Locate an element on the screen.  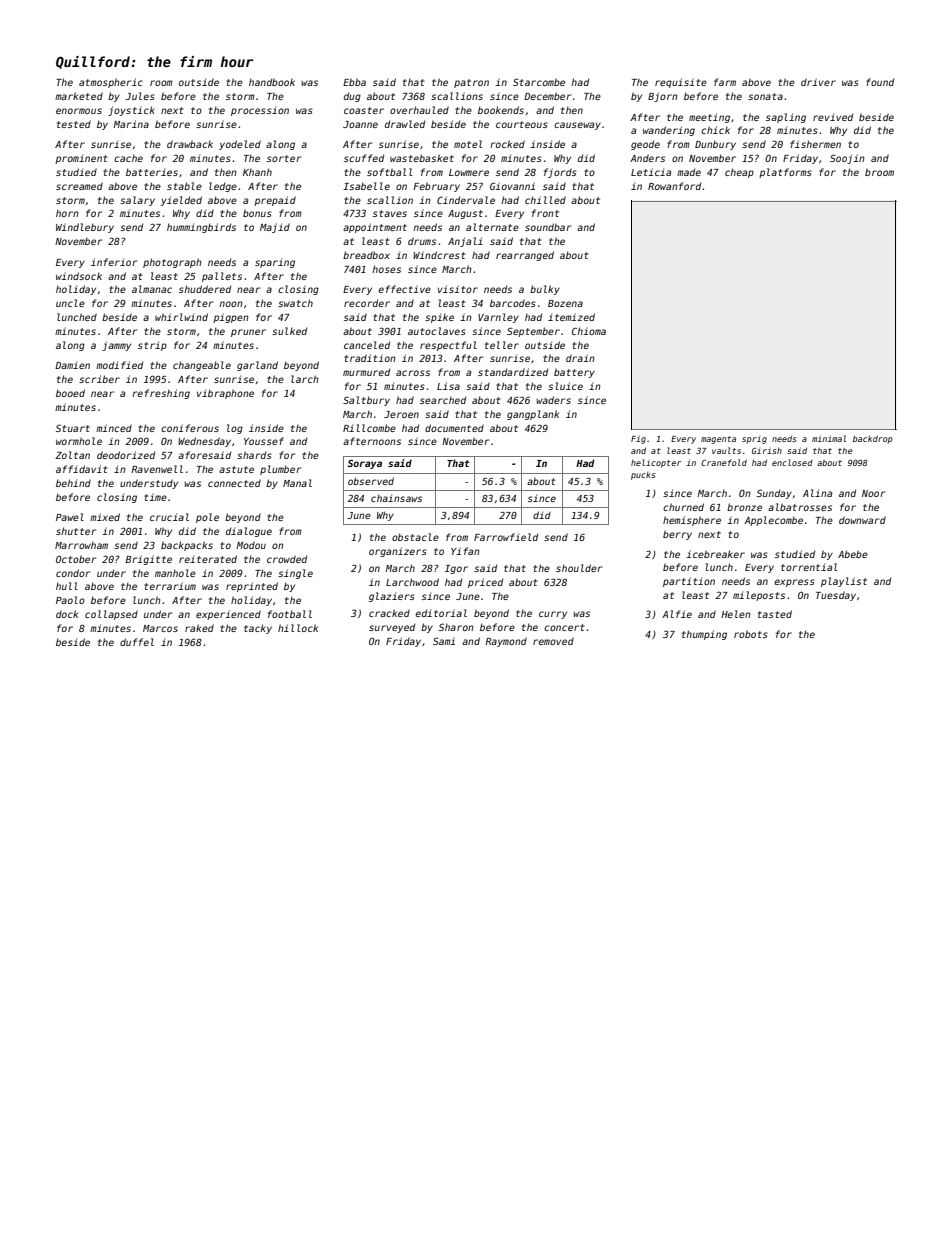
Anders is located at coordinates (647, 158).
